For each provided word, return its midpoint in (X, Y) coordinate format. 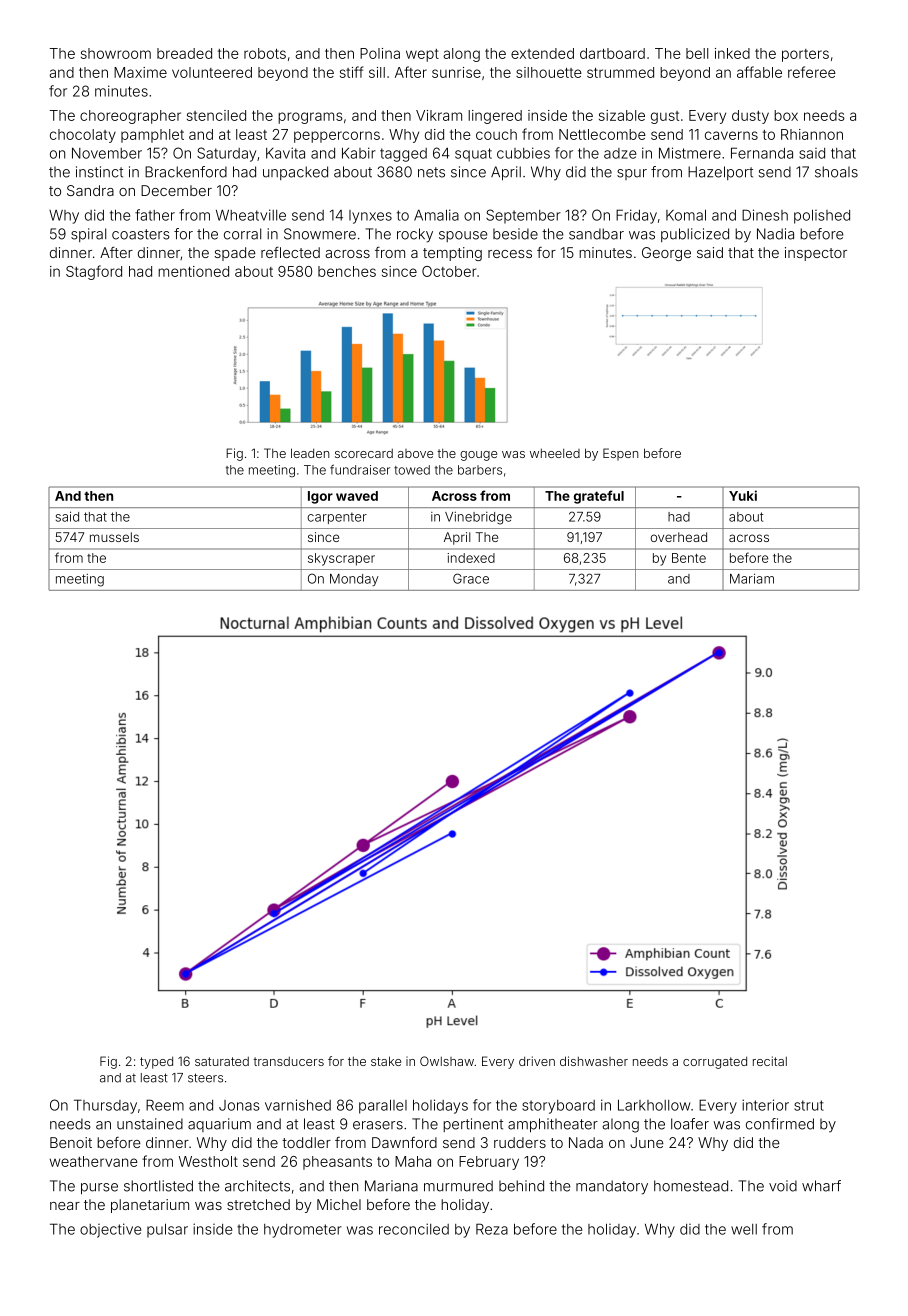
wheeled (555, 453)
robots (265, 53)
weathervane (94, 1161)
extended (542, 53)
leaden (310, 453)
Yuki (743, 495)
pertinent (473, 1125)
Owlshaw (447, 1061)
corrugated (715, 1063)
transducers (288, 1061)
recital (770, 1061)
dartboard (612, 53)
